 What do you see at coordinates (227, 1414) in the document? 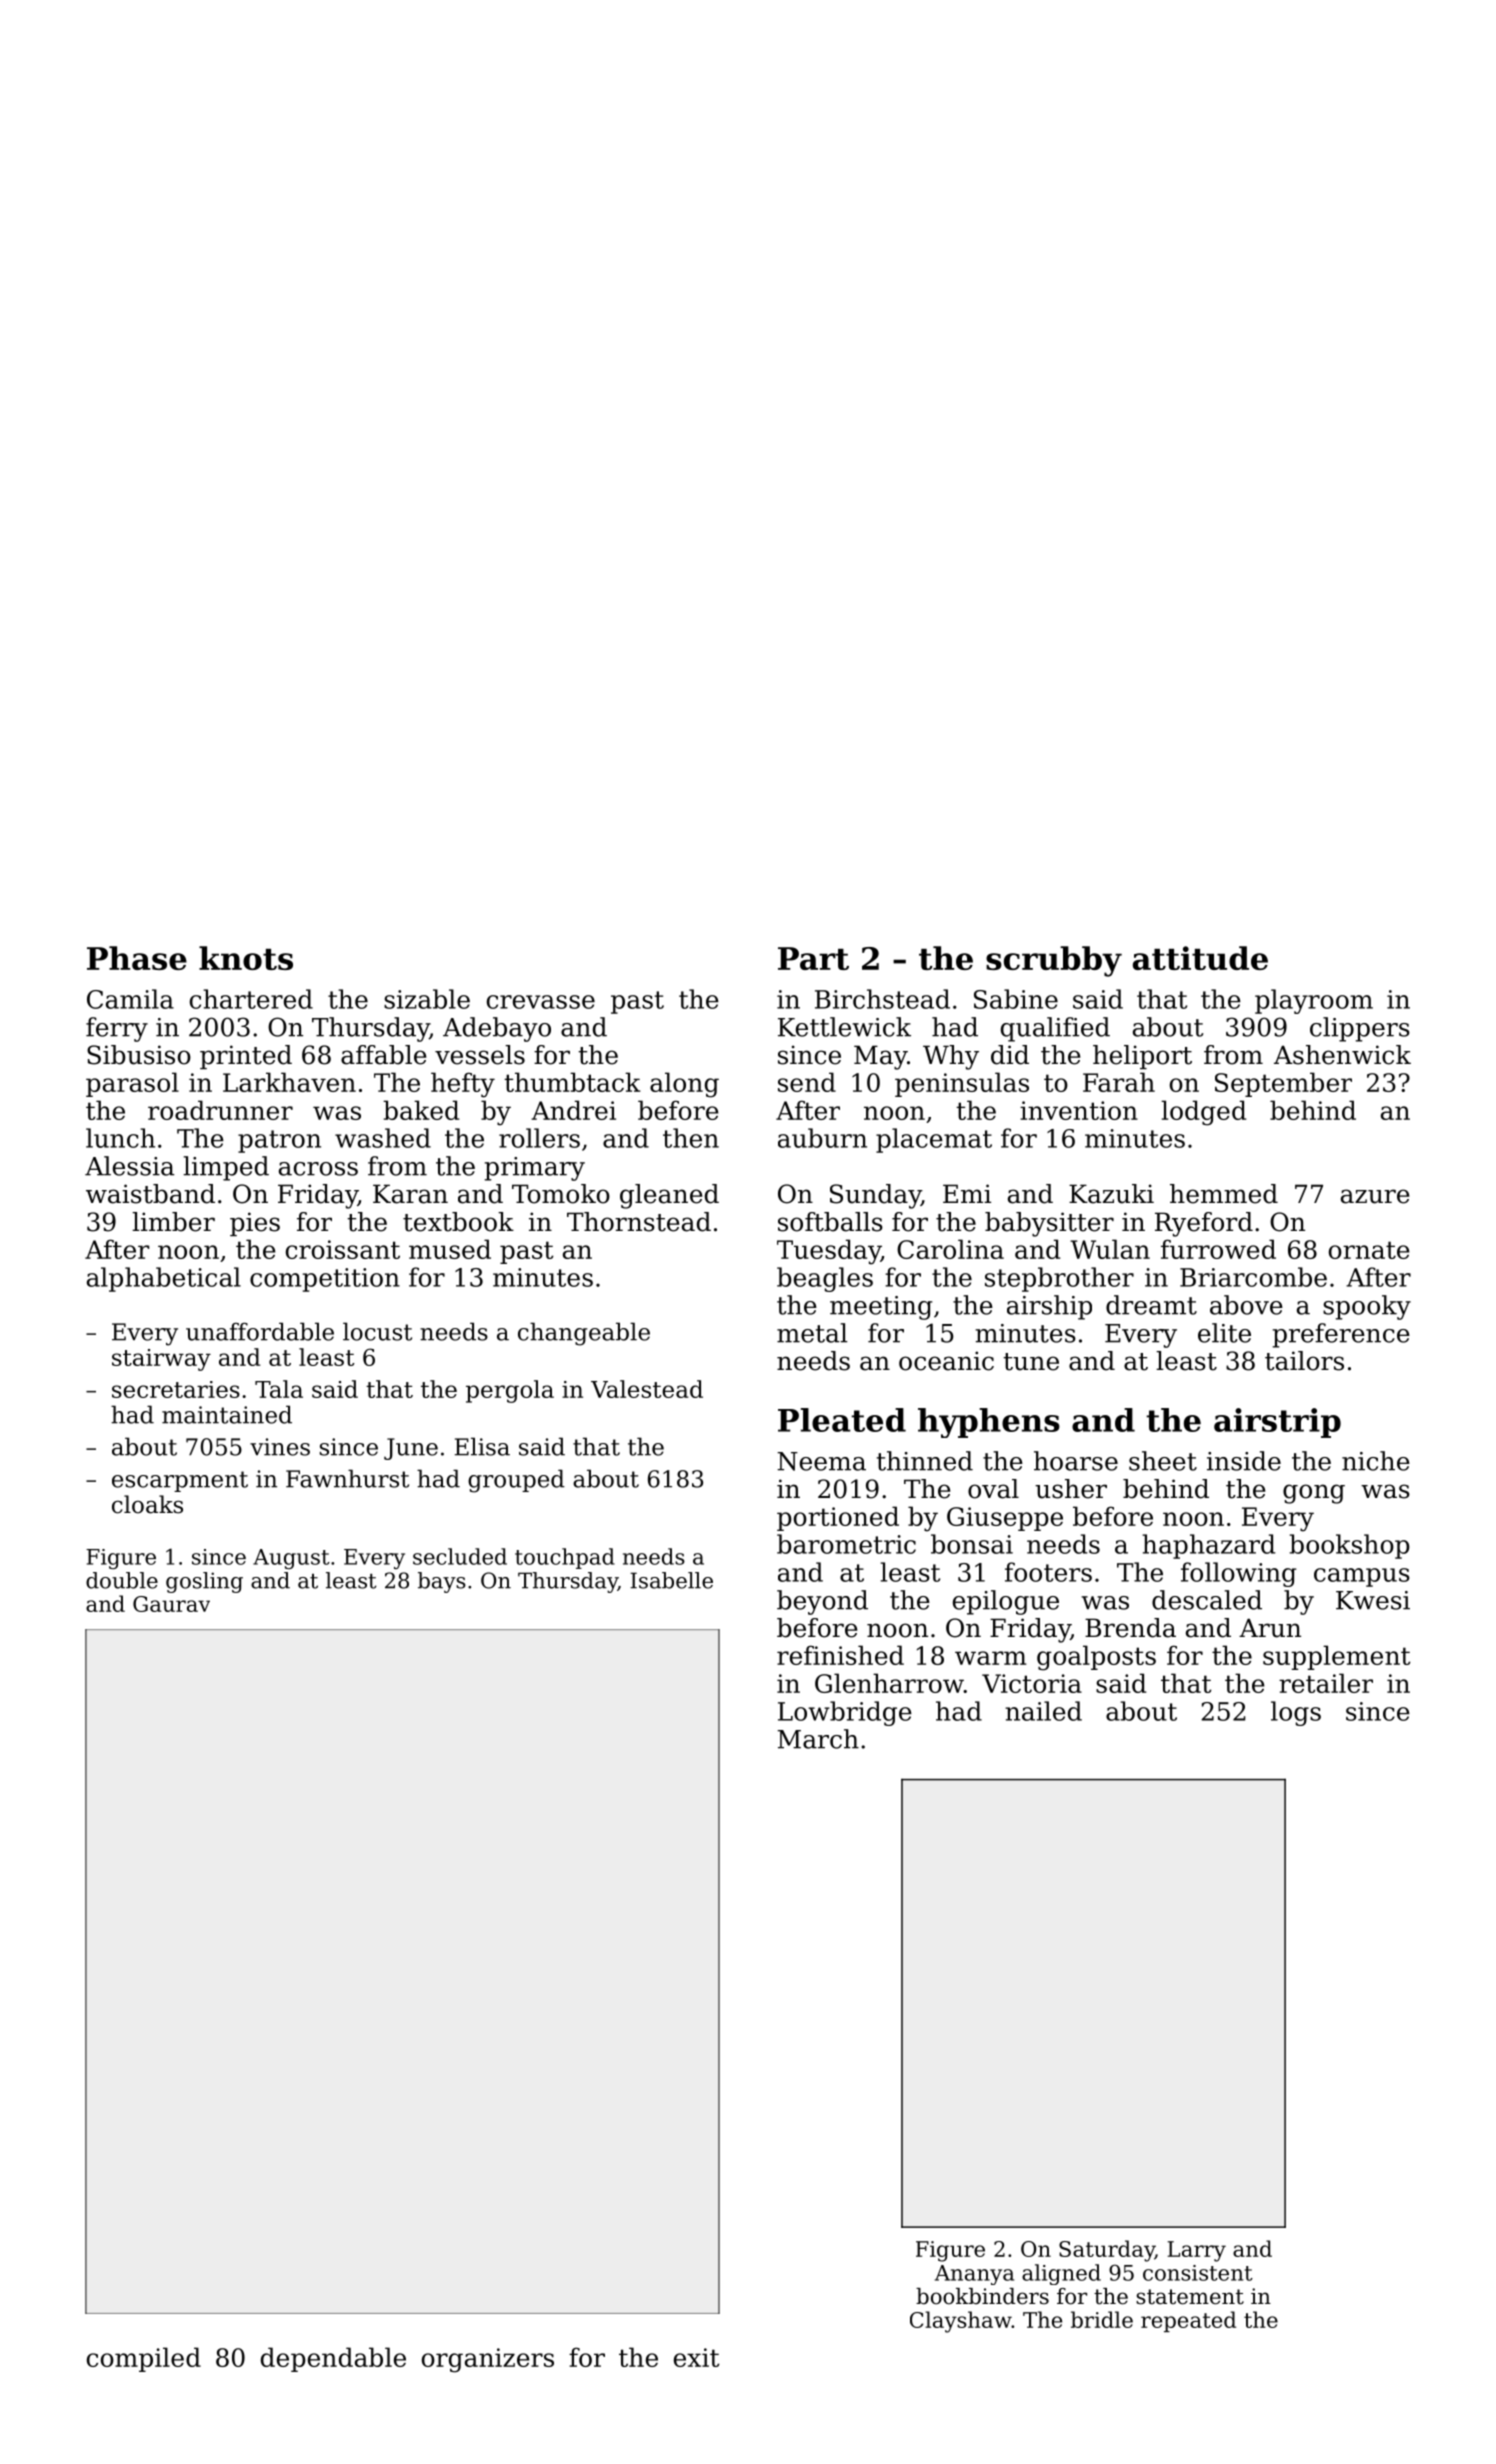
I see `maintained` at bounding box center [227, 1414].
